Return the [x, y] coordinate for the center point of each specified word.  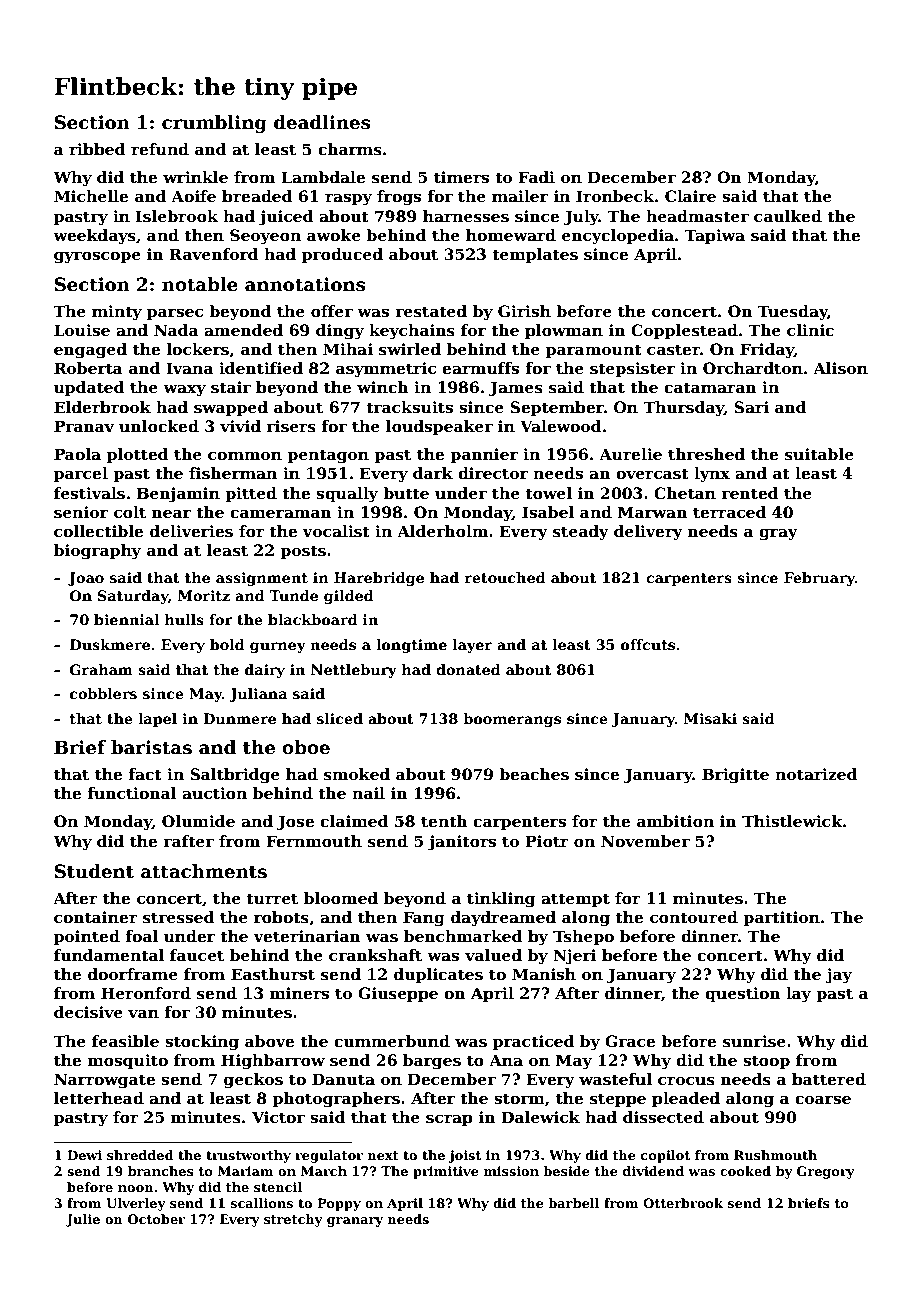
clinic [810, 330]
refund [160, 149]
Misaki [710, 718]
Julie [83, 1220]
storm [519, 1099]
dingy [340, 332]
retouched [505, 577]
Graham [101, 669]
